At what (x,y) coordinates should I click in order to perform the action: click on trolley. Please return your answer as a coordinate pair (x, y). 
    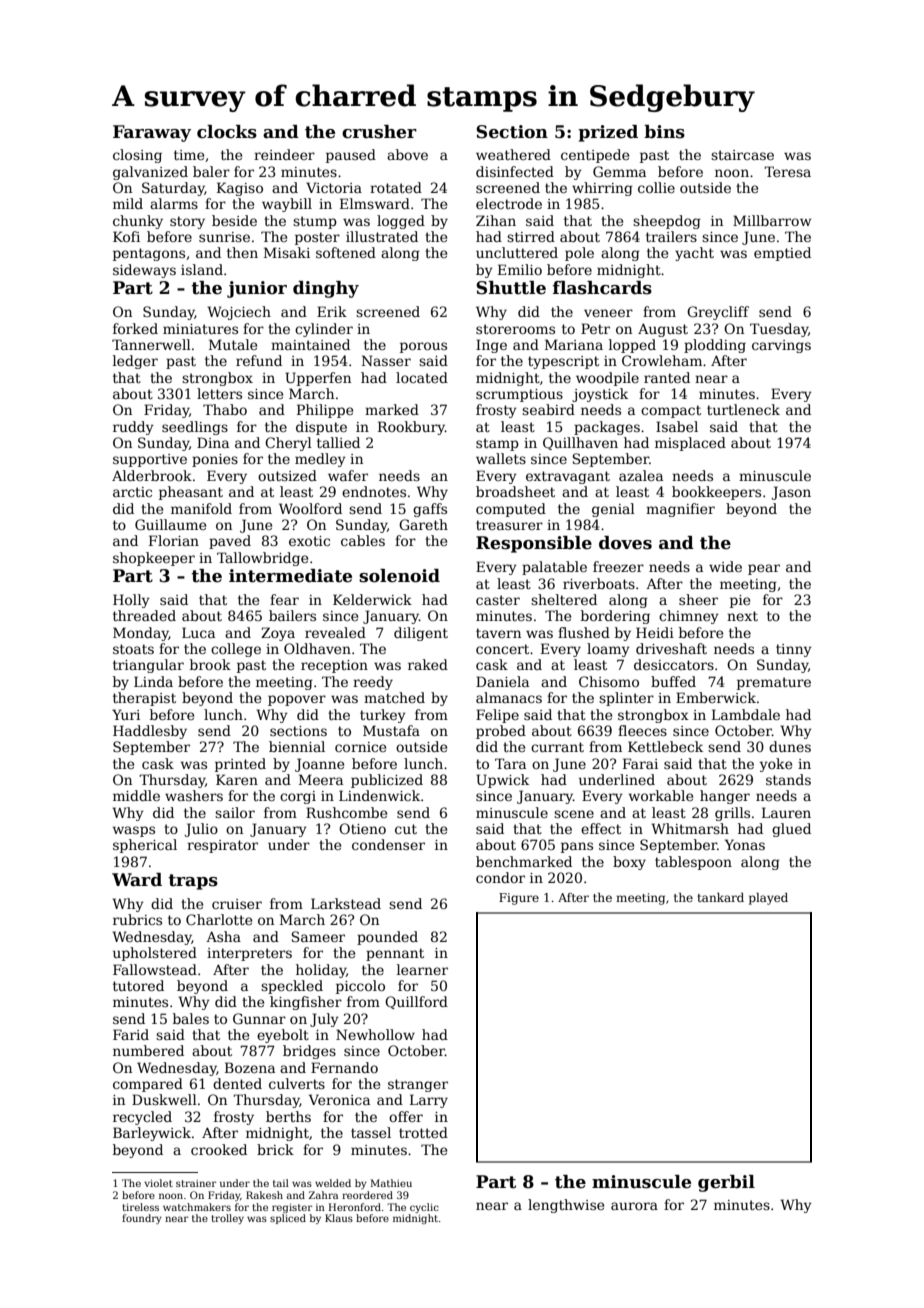
    Looking at the image, I should click on (227, 1219).
